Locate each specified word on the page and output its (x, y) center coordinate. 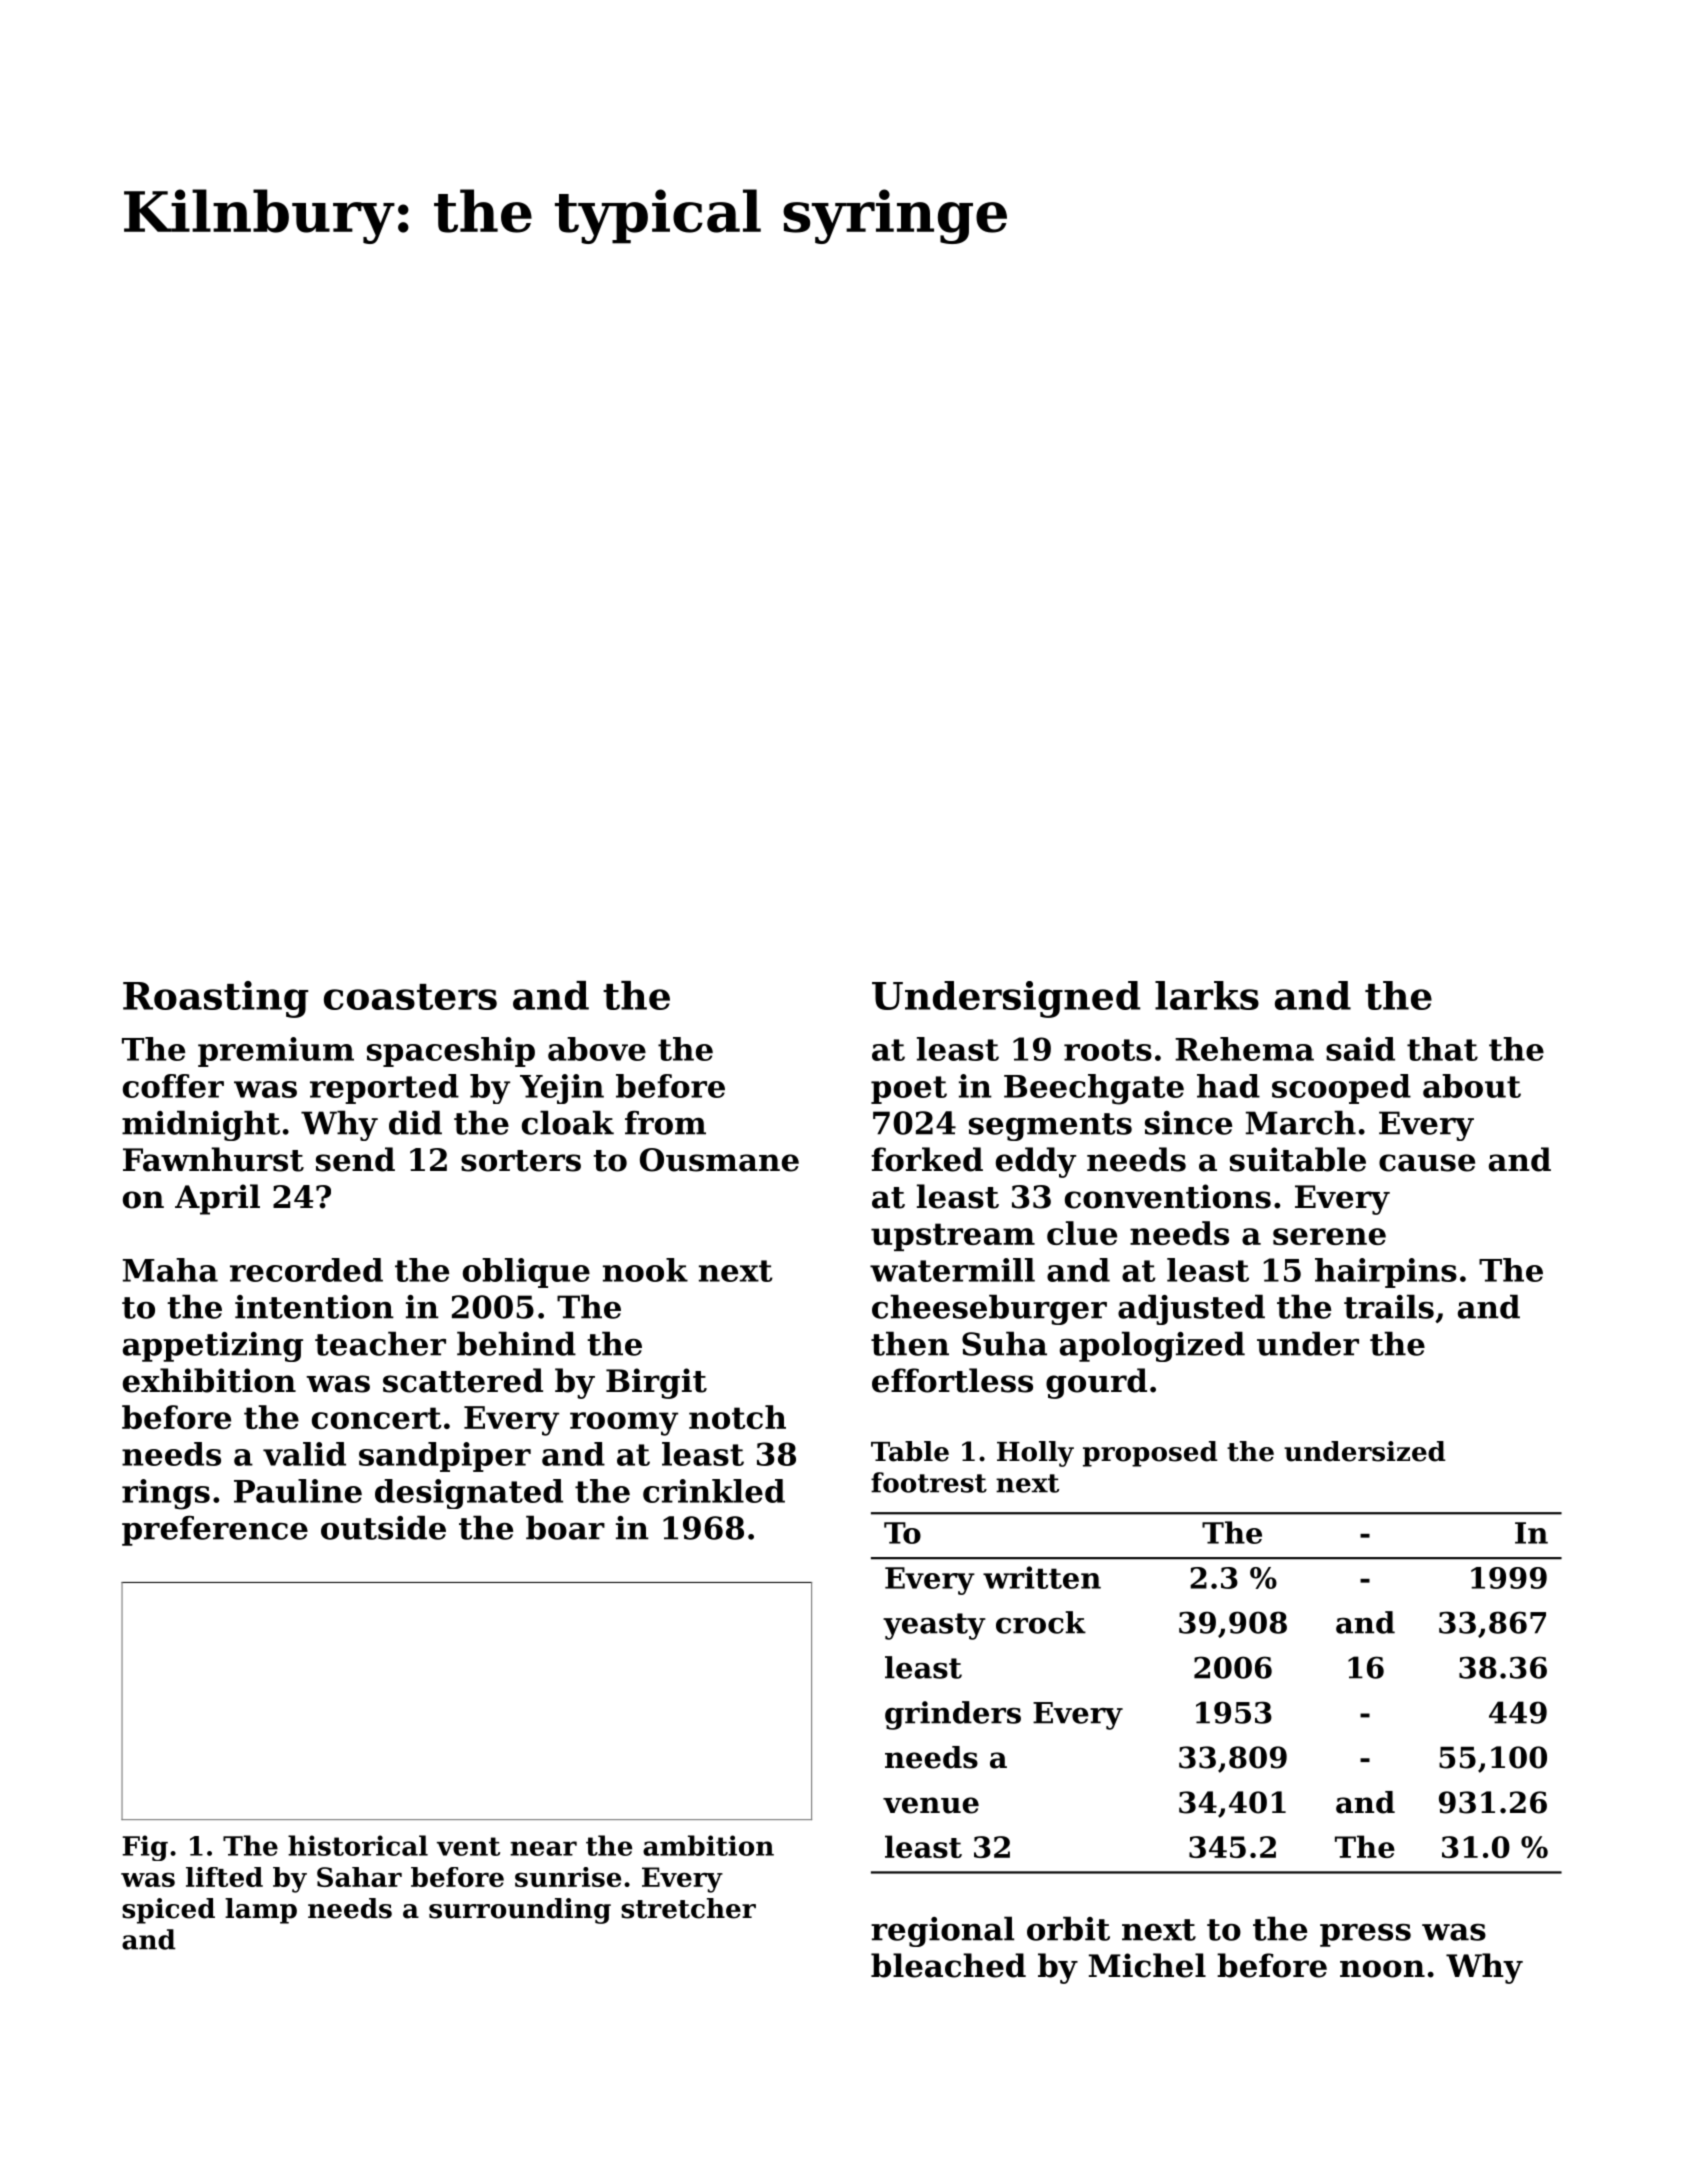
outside (383, 1527)
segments (1050, 1127)
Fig (145, 1848)
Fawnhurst (213, 1159)
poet (909, 1090)
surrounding (520, 1911)
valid (304, 1454)
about (1472, 1086)
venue (931, 1805)
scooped (1341, 1089)
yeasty (934, 1626)
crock (1041, 1622)
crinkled (714, 1491)
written (1042, 1577)
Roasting (216, 999)
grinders (953, 1715)
